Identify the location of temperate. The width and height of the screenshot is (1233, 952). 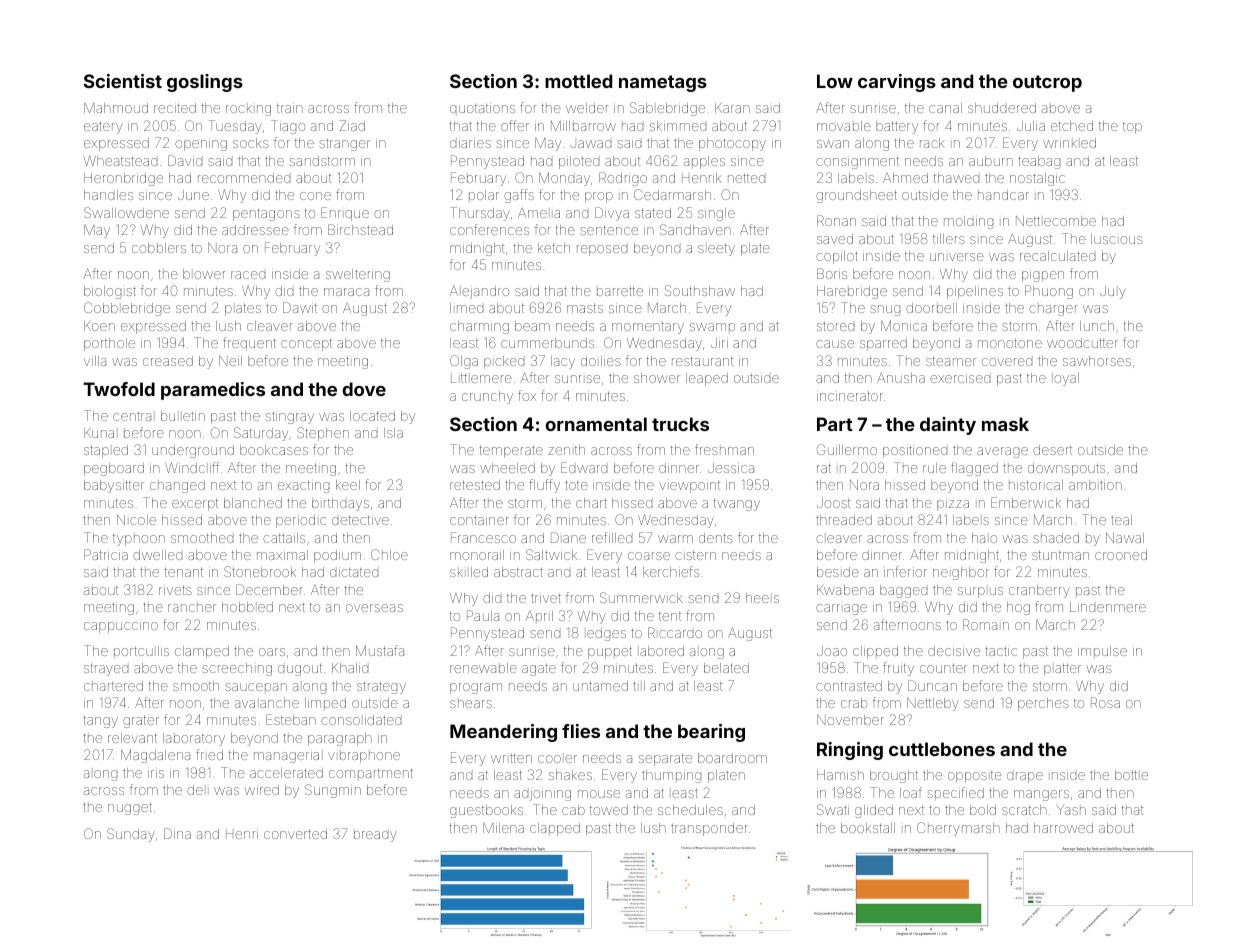
(511, 452).
